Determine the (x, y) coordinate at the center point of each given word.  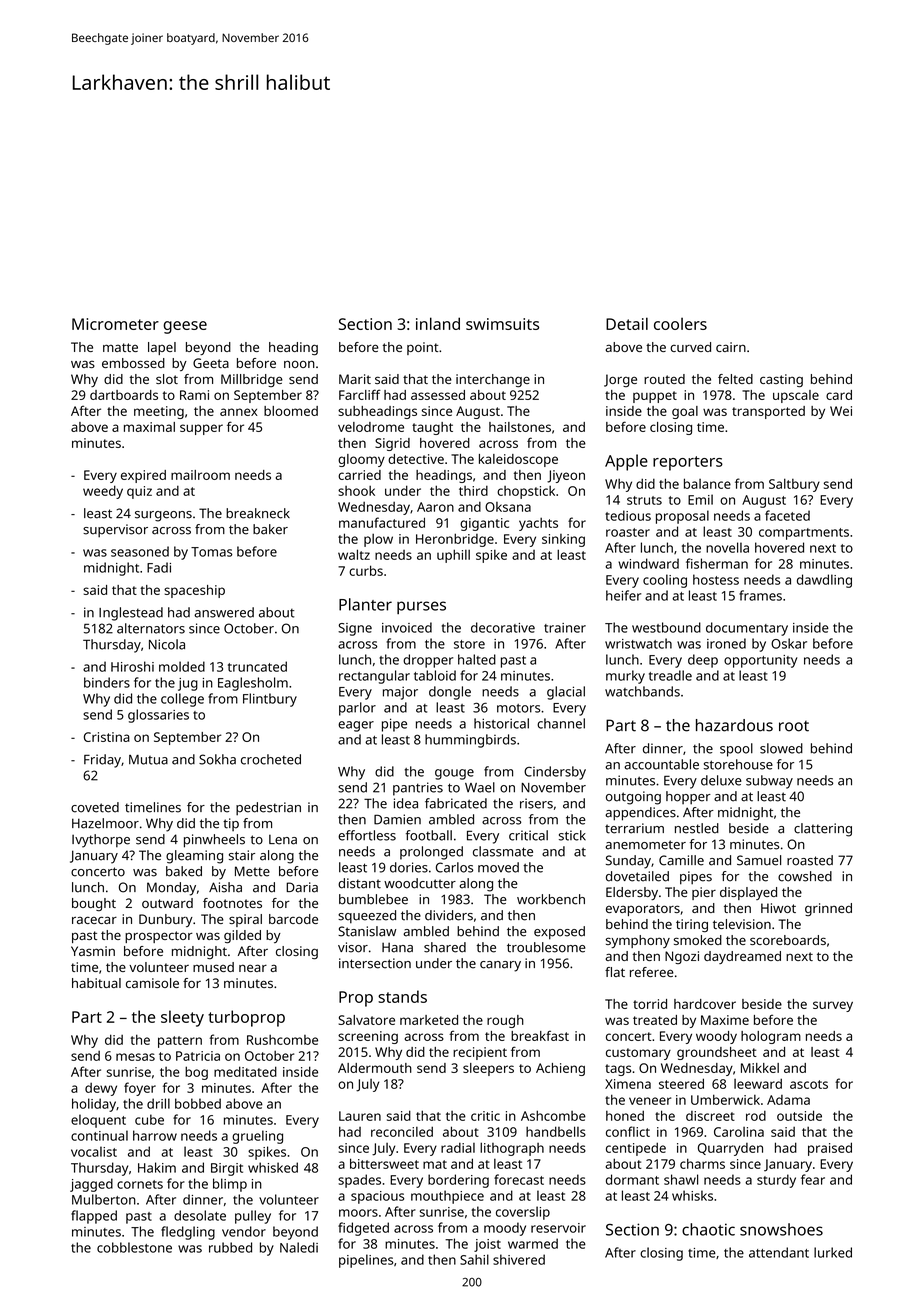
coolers (680, 324)
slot (167, 379)
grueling (257, 1137)
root (794, 726)
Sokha (217, 759)
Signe (355, 629)
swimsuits (502, 324)
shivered (519, 1259)
